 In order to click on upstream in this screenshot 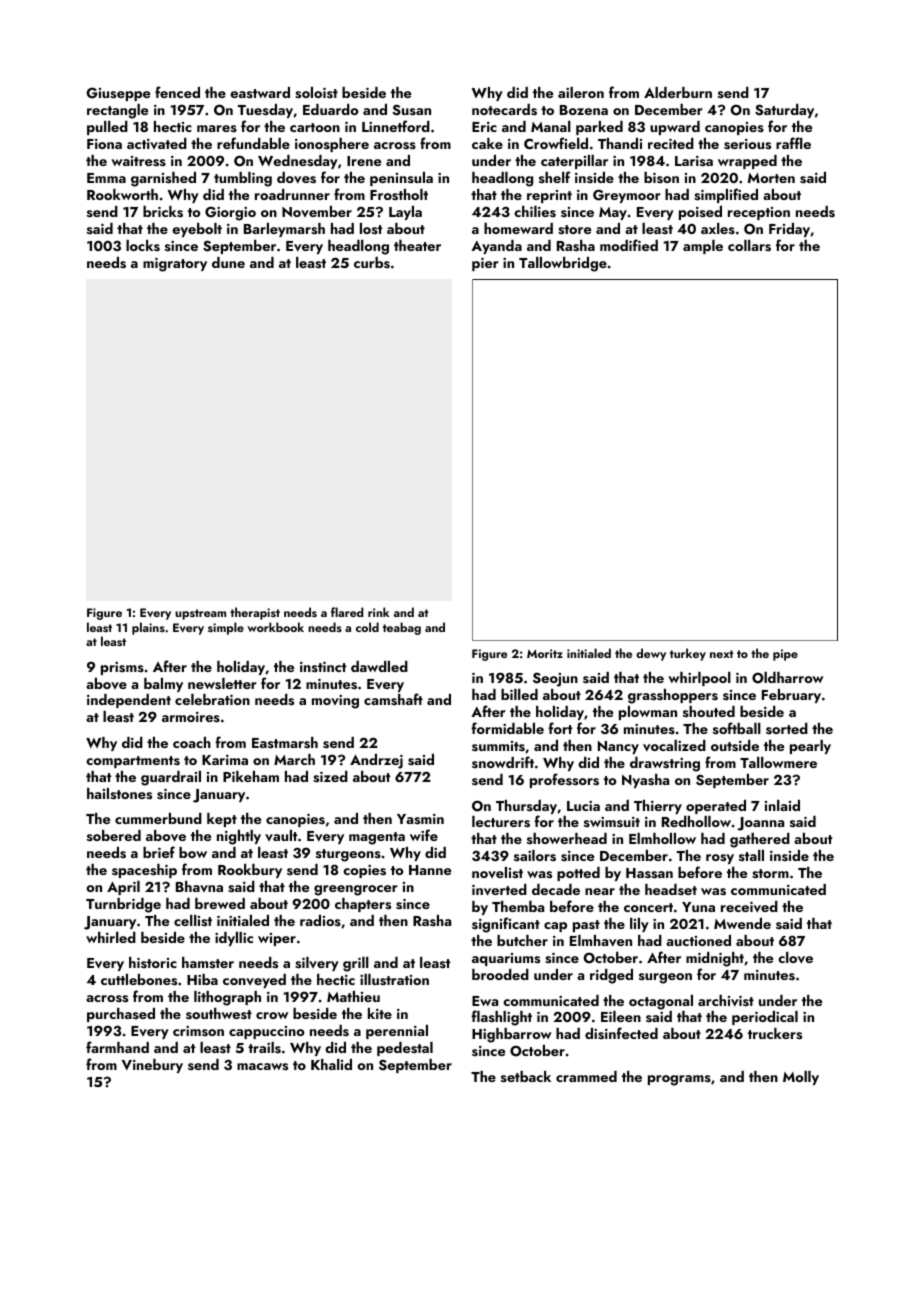, I will do `click(200, 614)`.
